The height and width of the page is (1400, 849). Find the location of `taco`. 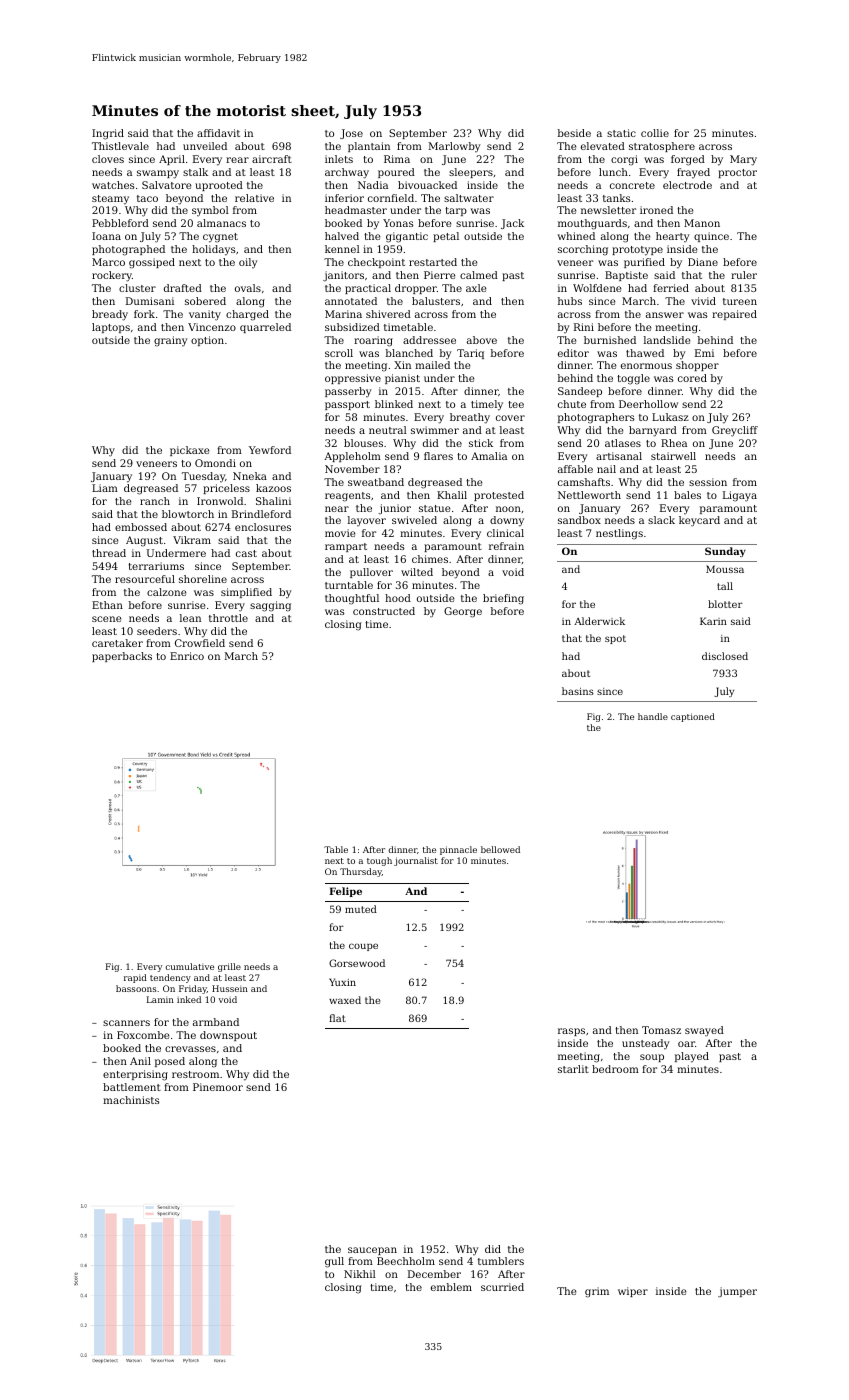

taco is located at coordinates (147, 198).
